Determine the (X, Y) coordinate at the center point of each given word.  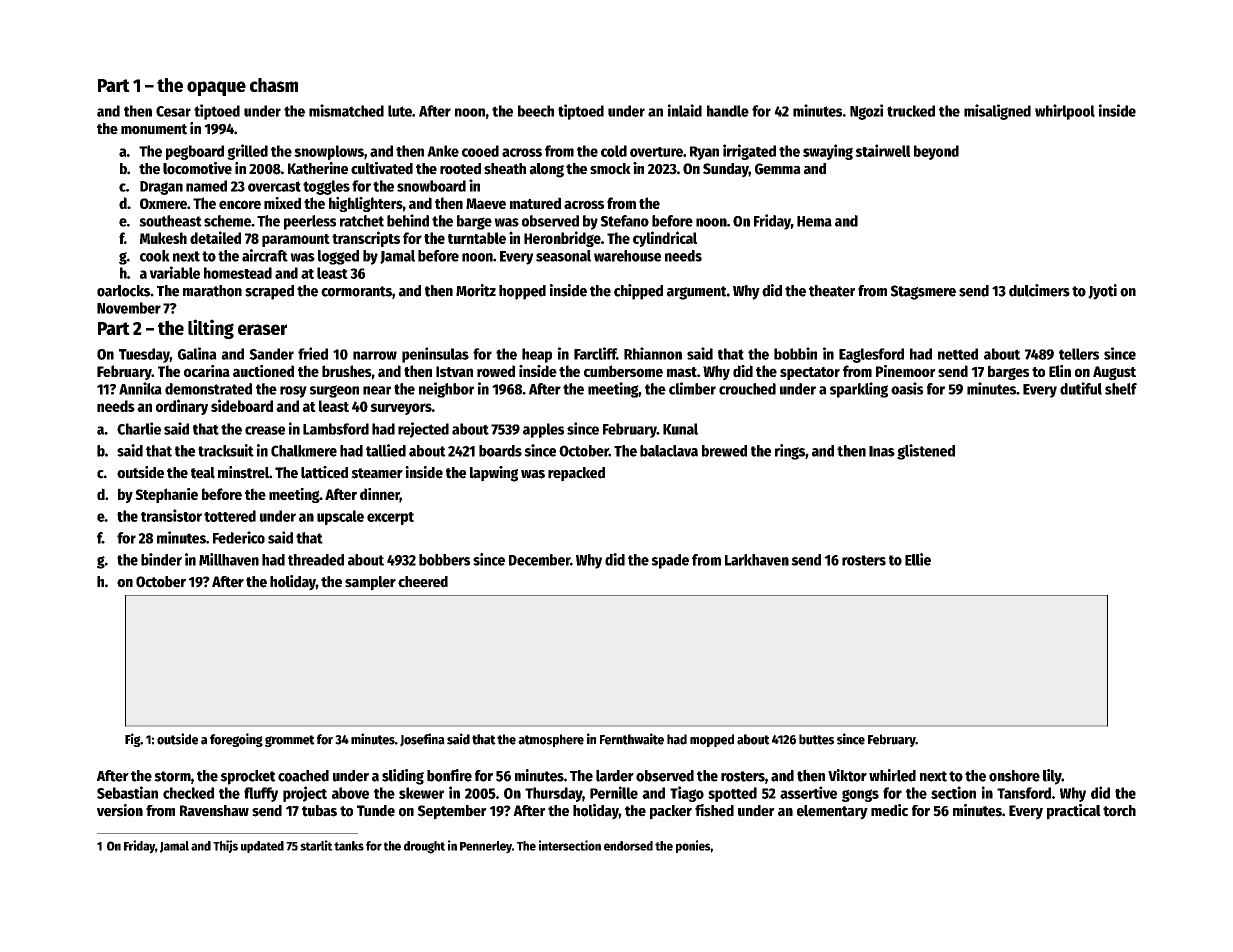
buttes (816, 739)
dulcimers (1039, 290)
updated (262, 847)
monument (154, 129)
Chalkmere (304, 451)
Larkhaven (757, 560)
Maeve (486, 203)
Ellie (918, 559)
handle (728, 111)
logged (338, 257)
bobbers (444, 560)
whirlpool (1065, 112)
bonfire (449, 775)
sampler (370, 583)
